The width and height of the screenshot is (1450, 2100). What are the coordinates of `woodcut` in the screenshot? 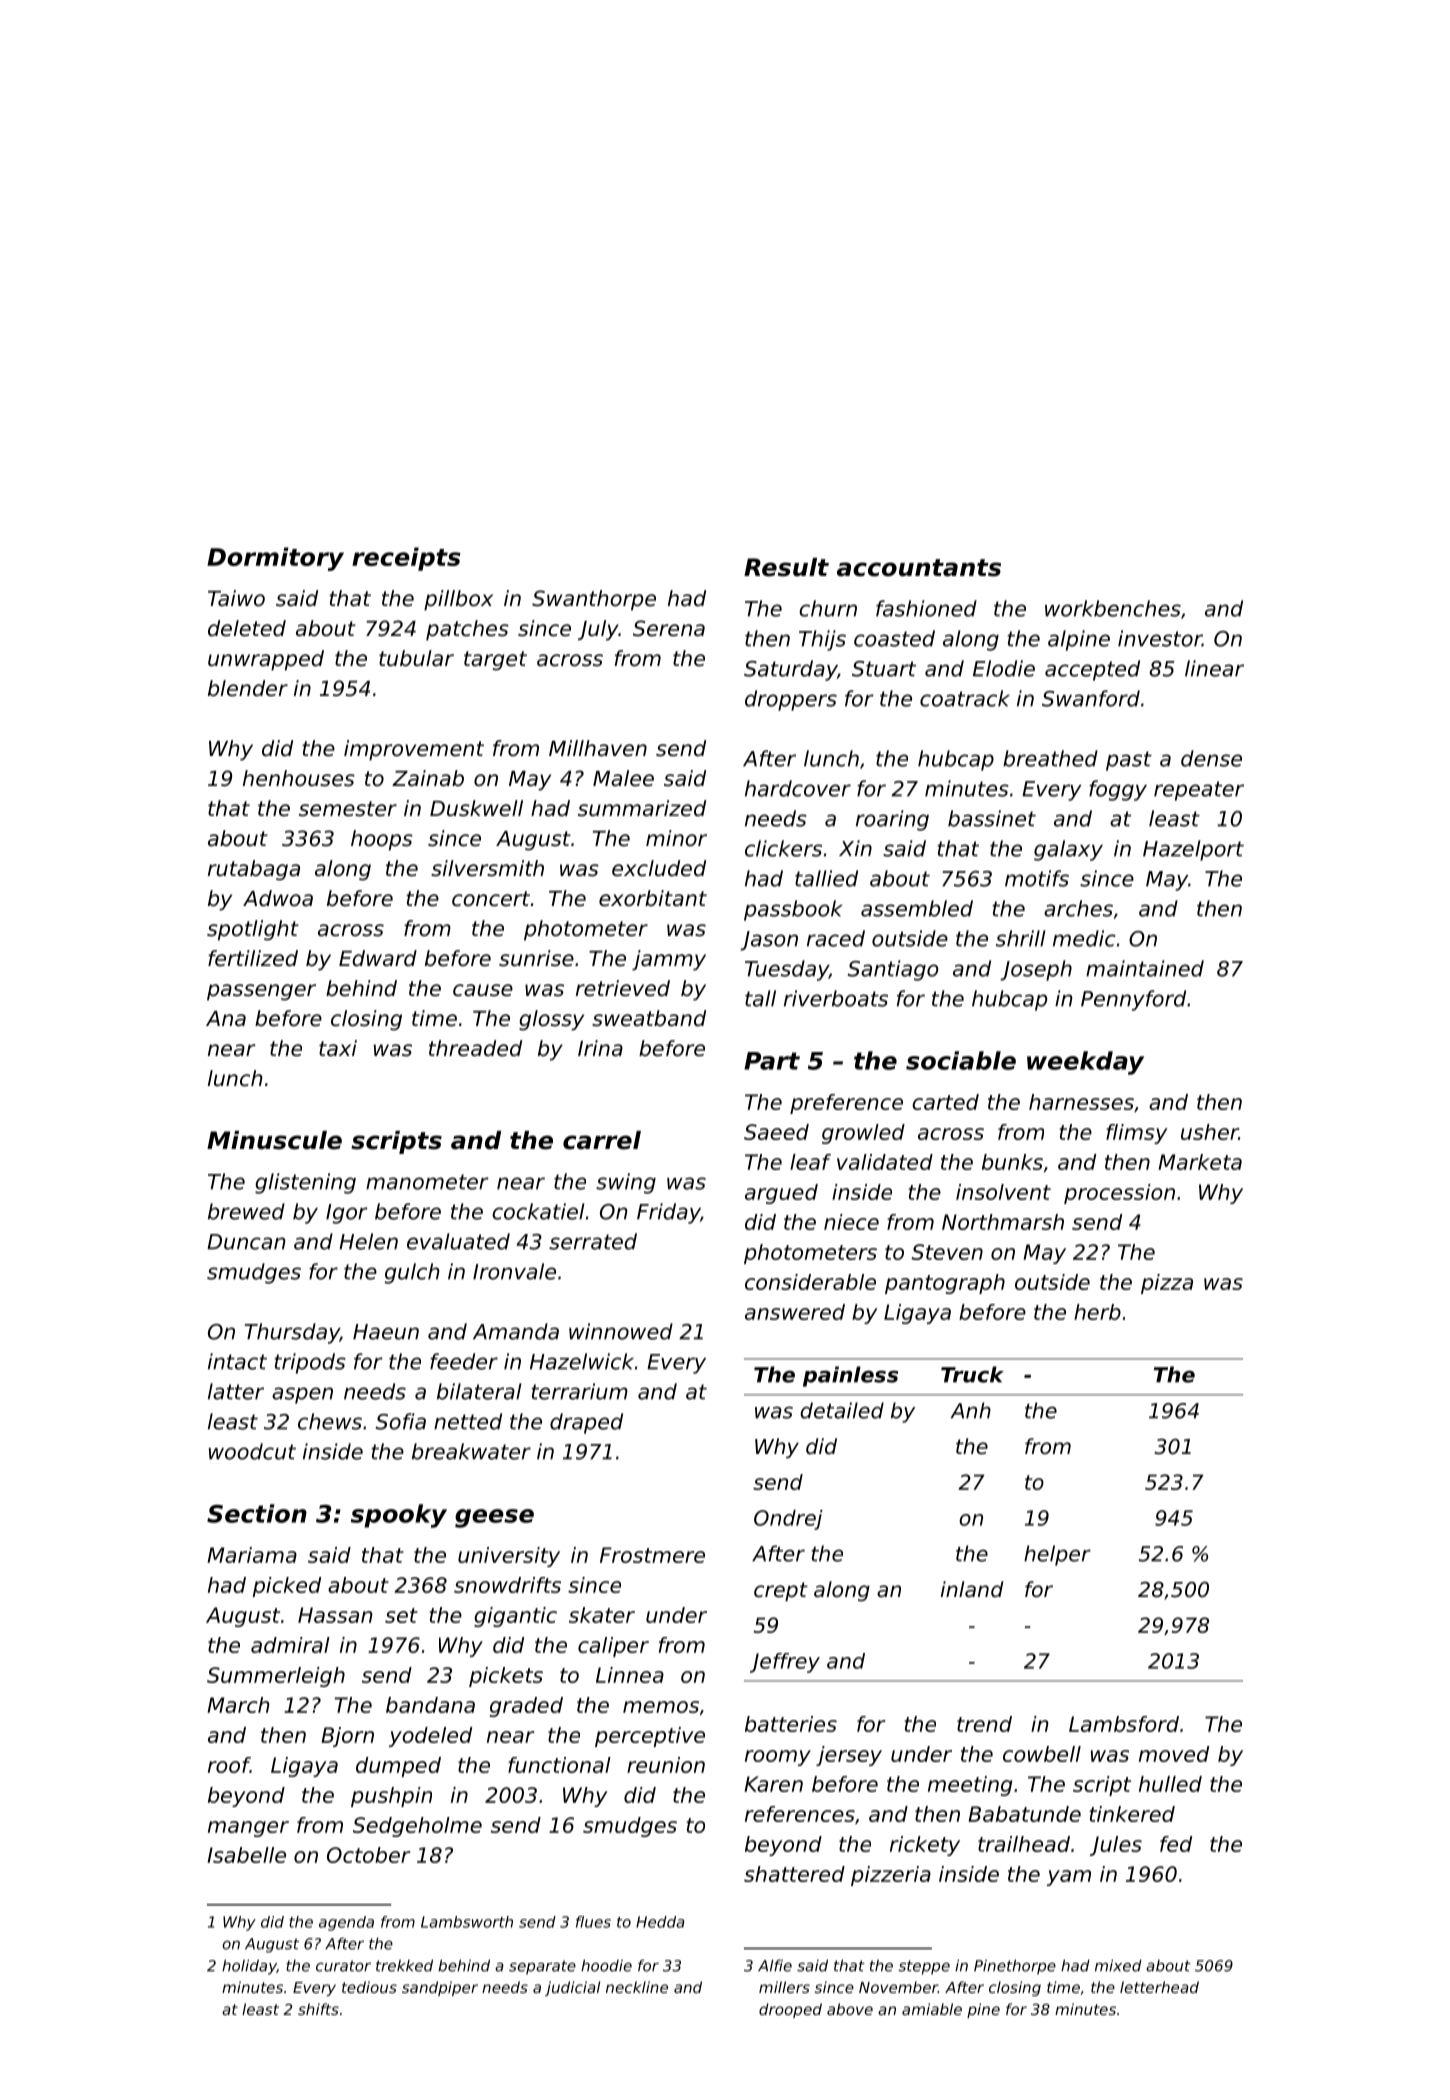 It's located at (252, 1451).
